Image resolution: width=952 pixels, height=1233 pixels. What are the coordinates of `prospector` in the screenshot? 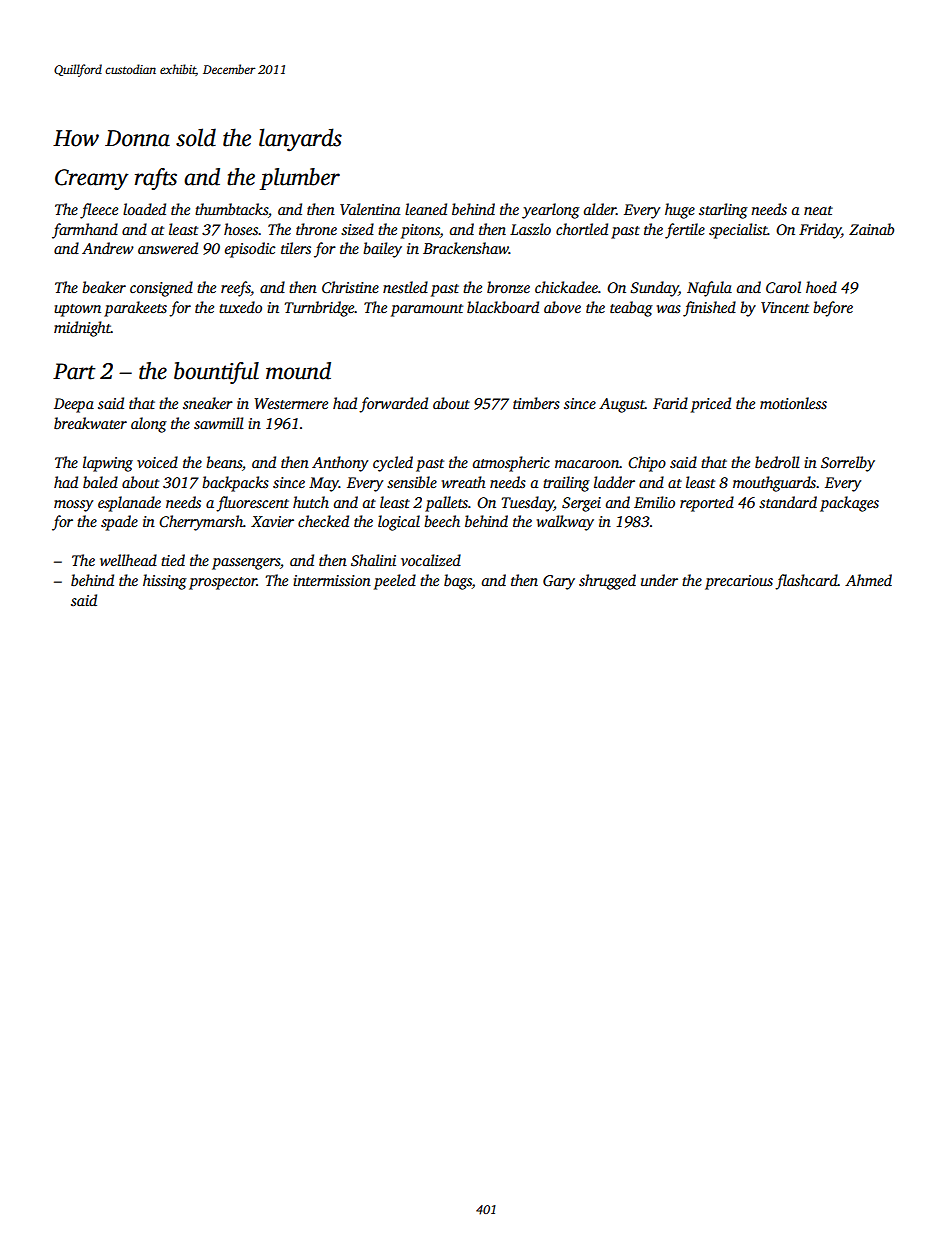 It's located at (223, 583).
